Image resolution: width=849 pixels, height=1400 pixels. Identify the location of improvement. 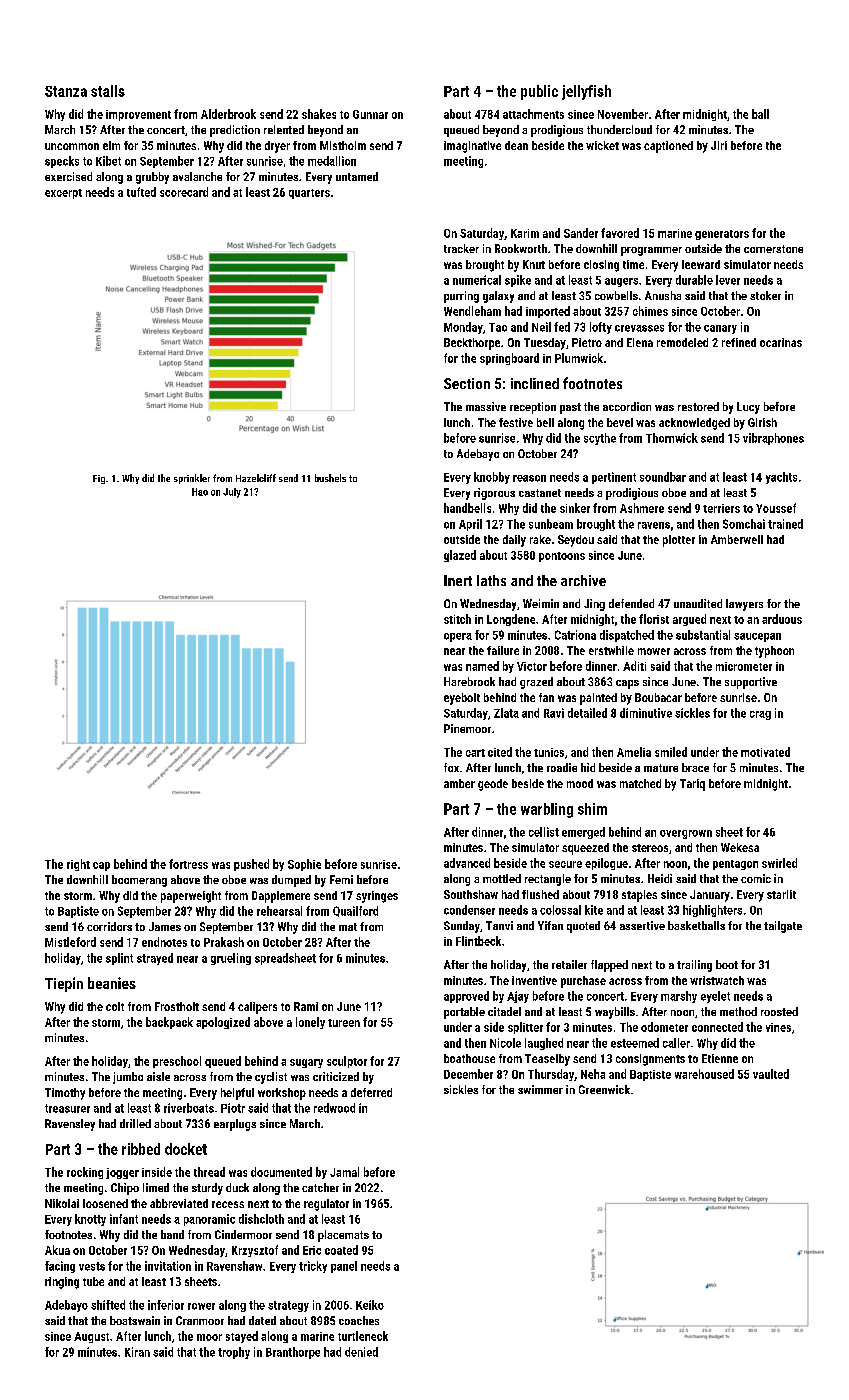
(138, 115).
